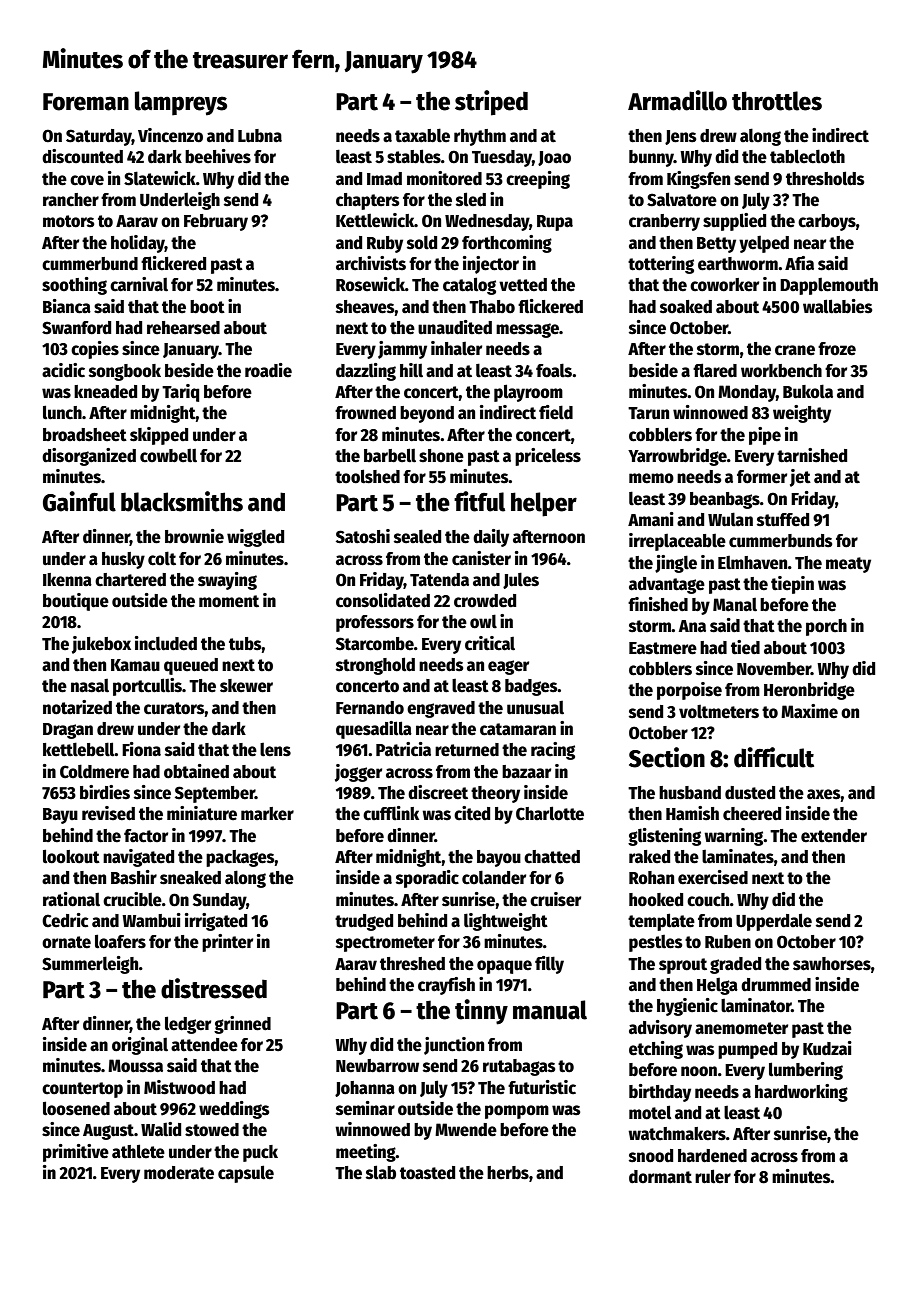 The width and height of the document is (924, 1308). What do you see at coordinates (365, 413) in the document?
I see `frowned` at bounding box center [365, 413].
